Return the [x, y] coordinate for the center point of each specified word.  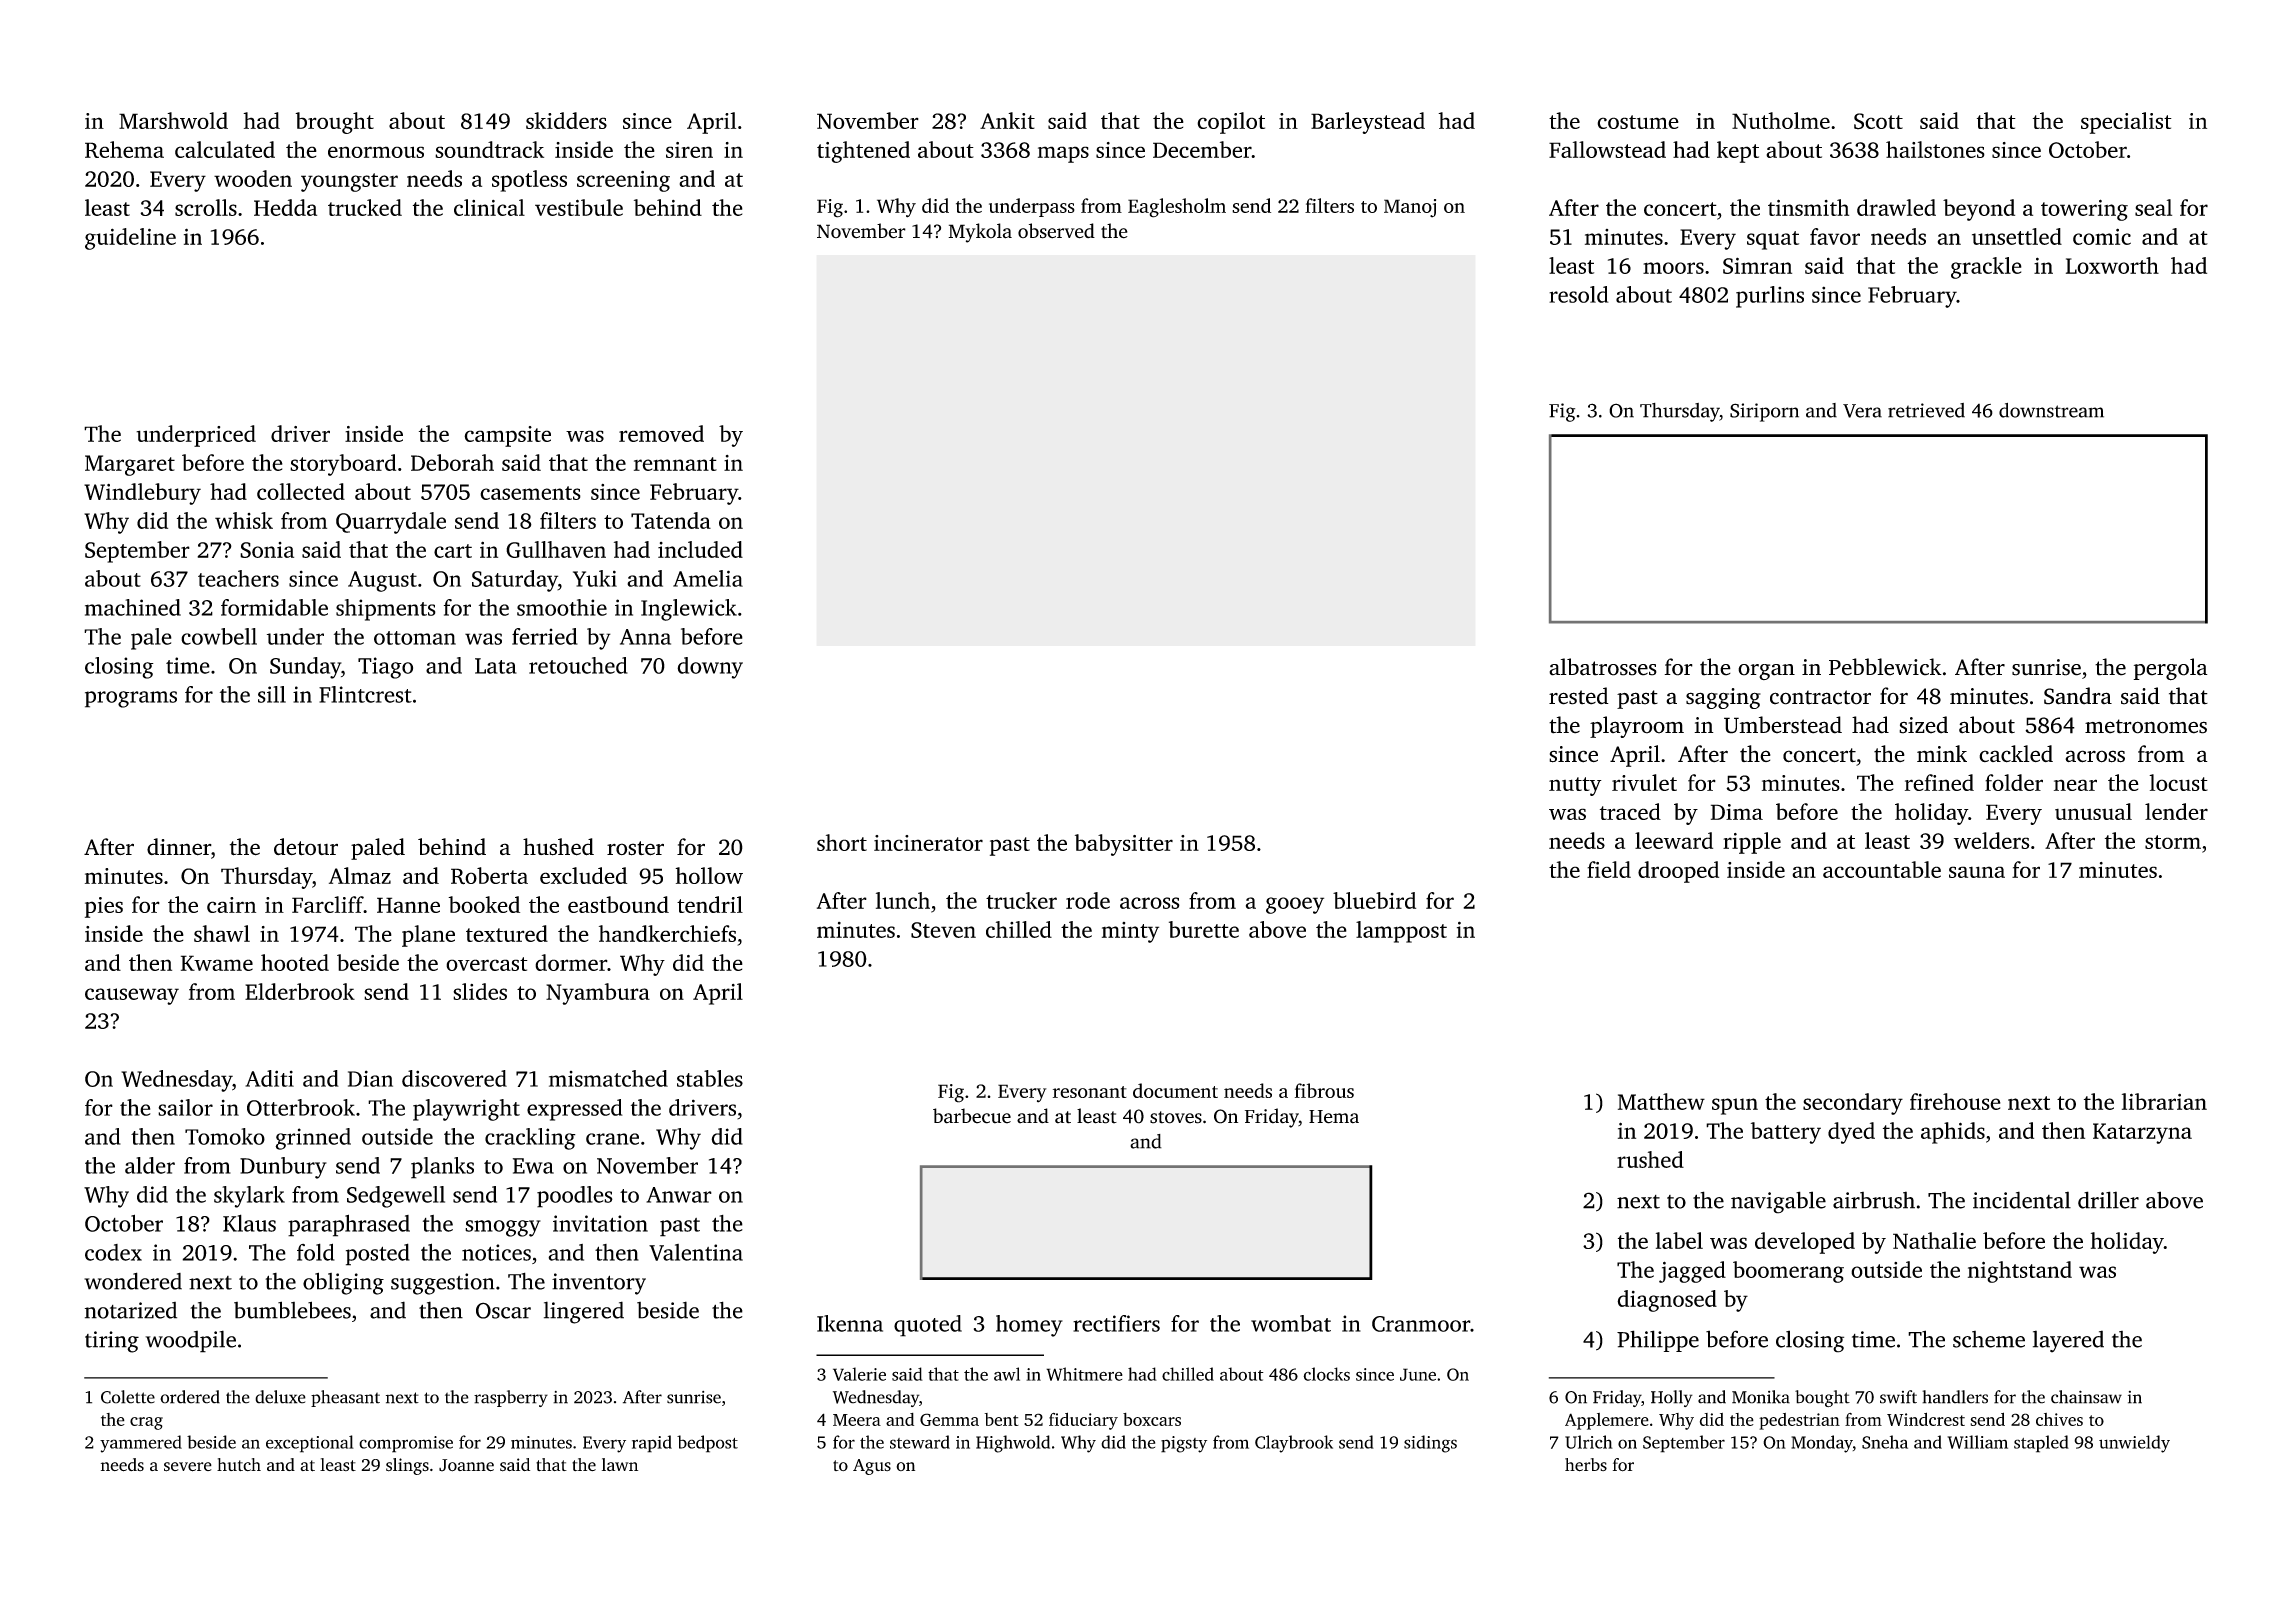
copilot [1231, 123]
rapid [652, 1444]
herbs [1586, 1465]
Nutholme [1781, 120]
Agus [872, 1467]
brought [334, 123]
